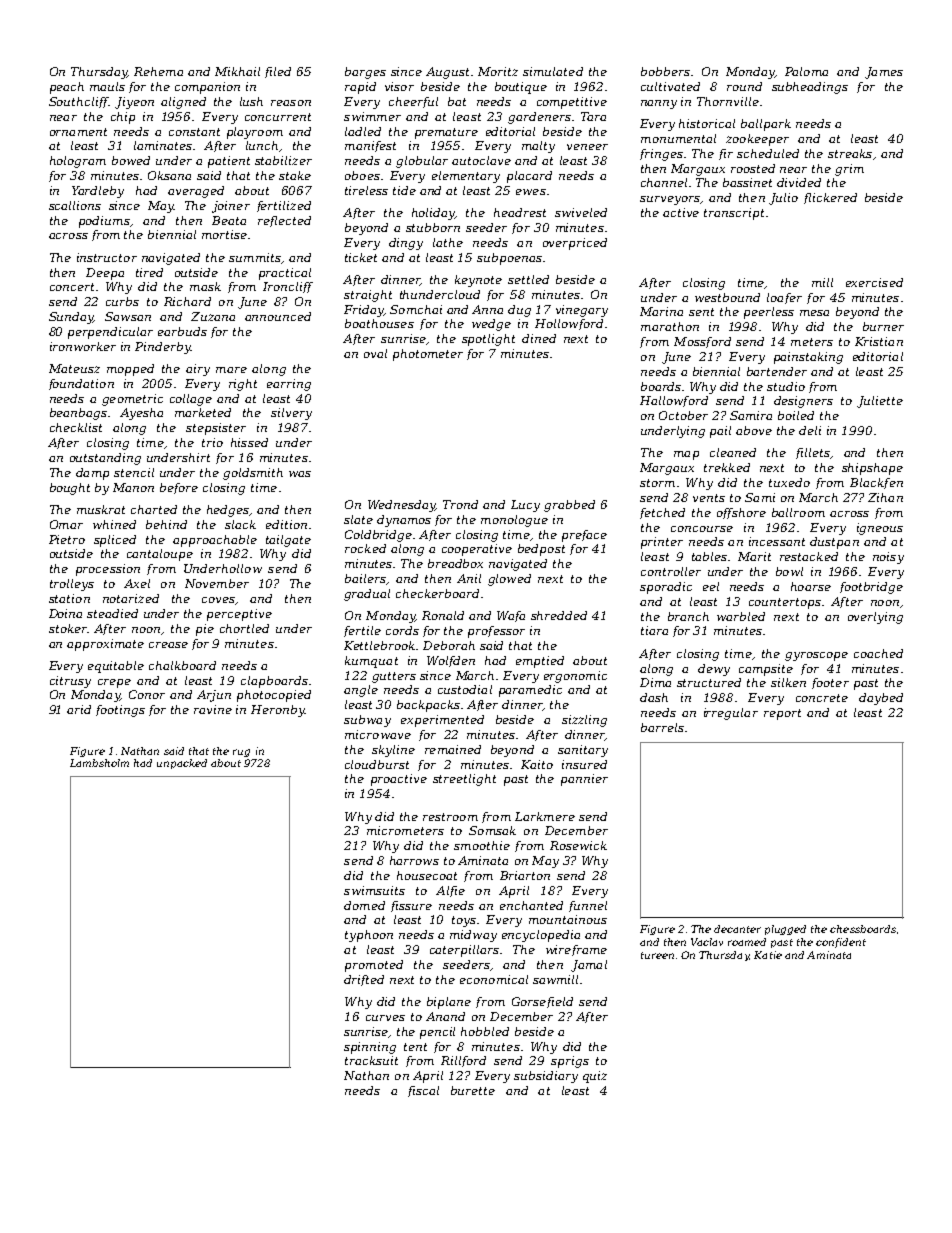 The image size is (952, 1233). Describe the element at coordinates (498, 71) in the screenshot. I see `Moritz` at that location.
